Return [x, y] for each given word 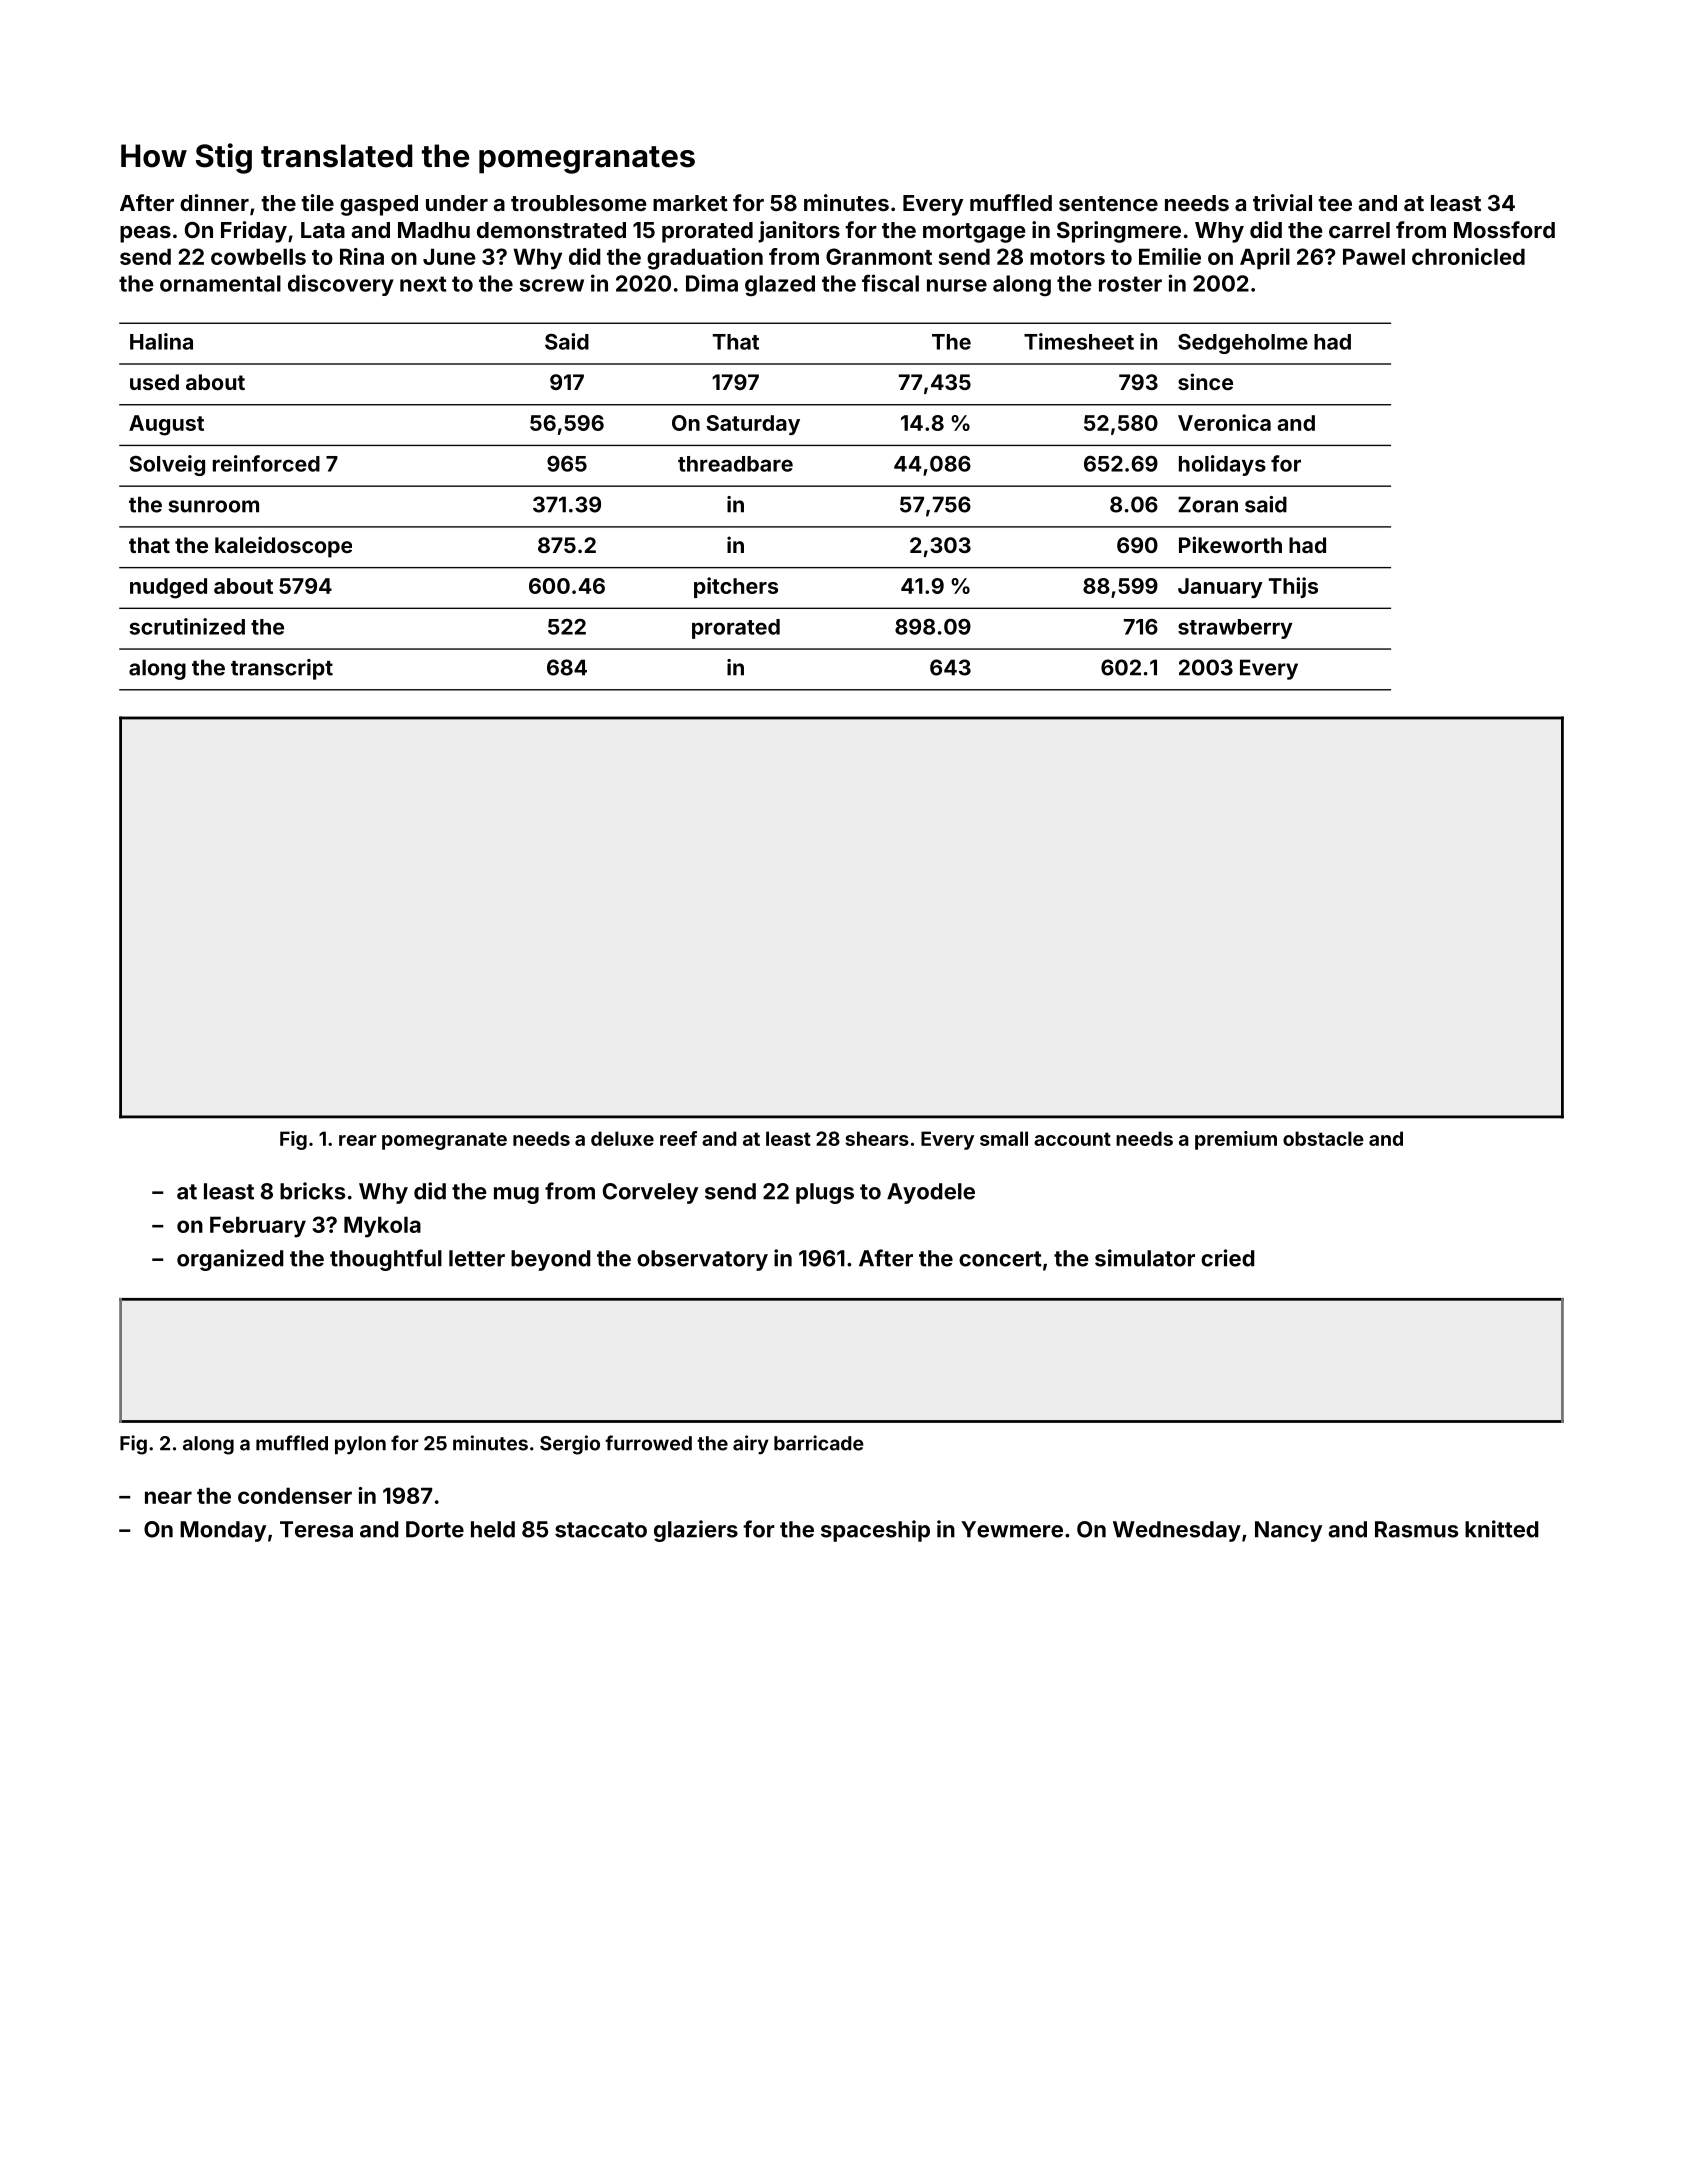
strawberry [1235, 629]
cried [1228, 1258]
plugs [825, 1193]
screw [551, 285]
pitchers [736, 587]
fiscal [890, 283]
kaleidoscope [283, 547]
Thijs [1293, 587]
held [493, 1529]
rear [358, 1140]
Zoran [1208, 504]
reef [678, 1138]
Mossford [1504, 229]
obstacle [1323, 1138]
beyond [551, 1260]
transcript [282, 669]
